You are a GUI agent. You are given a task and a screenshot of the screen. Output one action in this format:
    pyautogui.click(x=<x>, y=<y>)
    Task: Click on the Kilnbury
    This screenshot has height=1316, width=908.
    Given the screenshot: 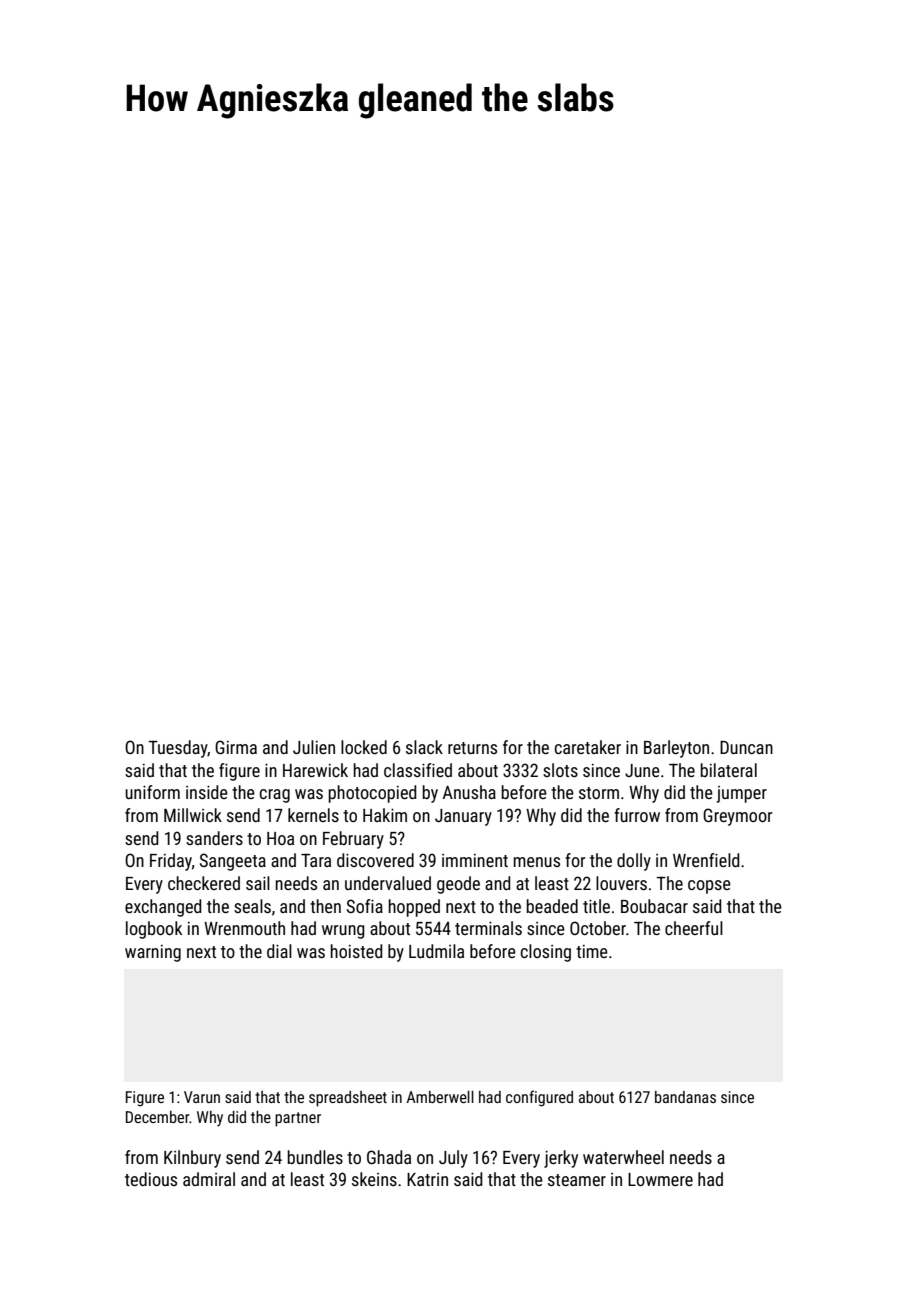 What is the action you would take?
    pyautogui.click(x=192, y=1159)
